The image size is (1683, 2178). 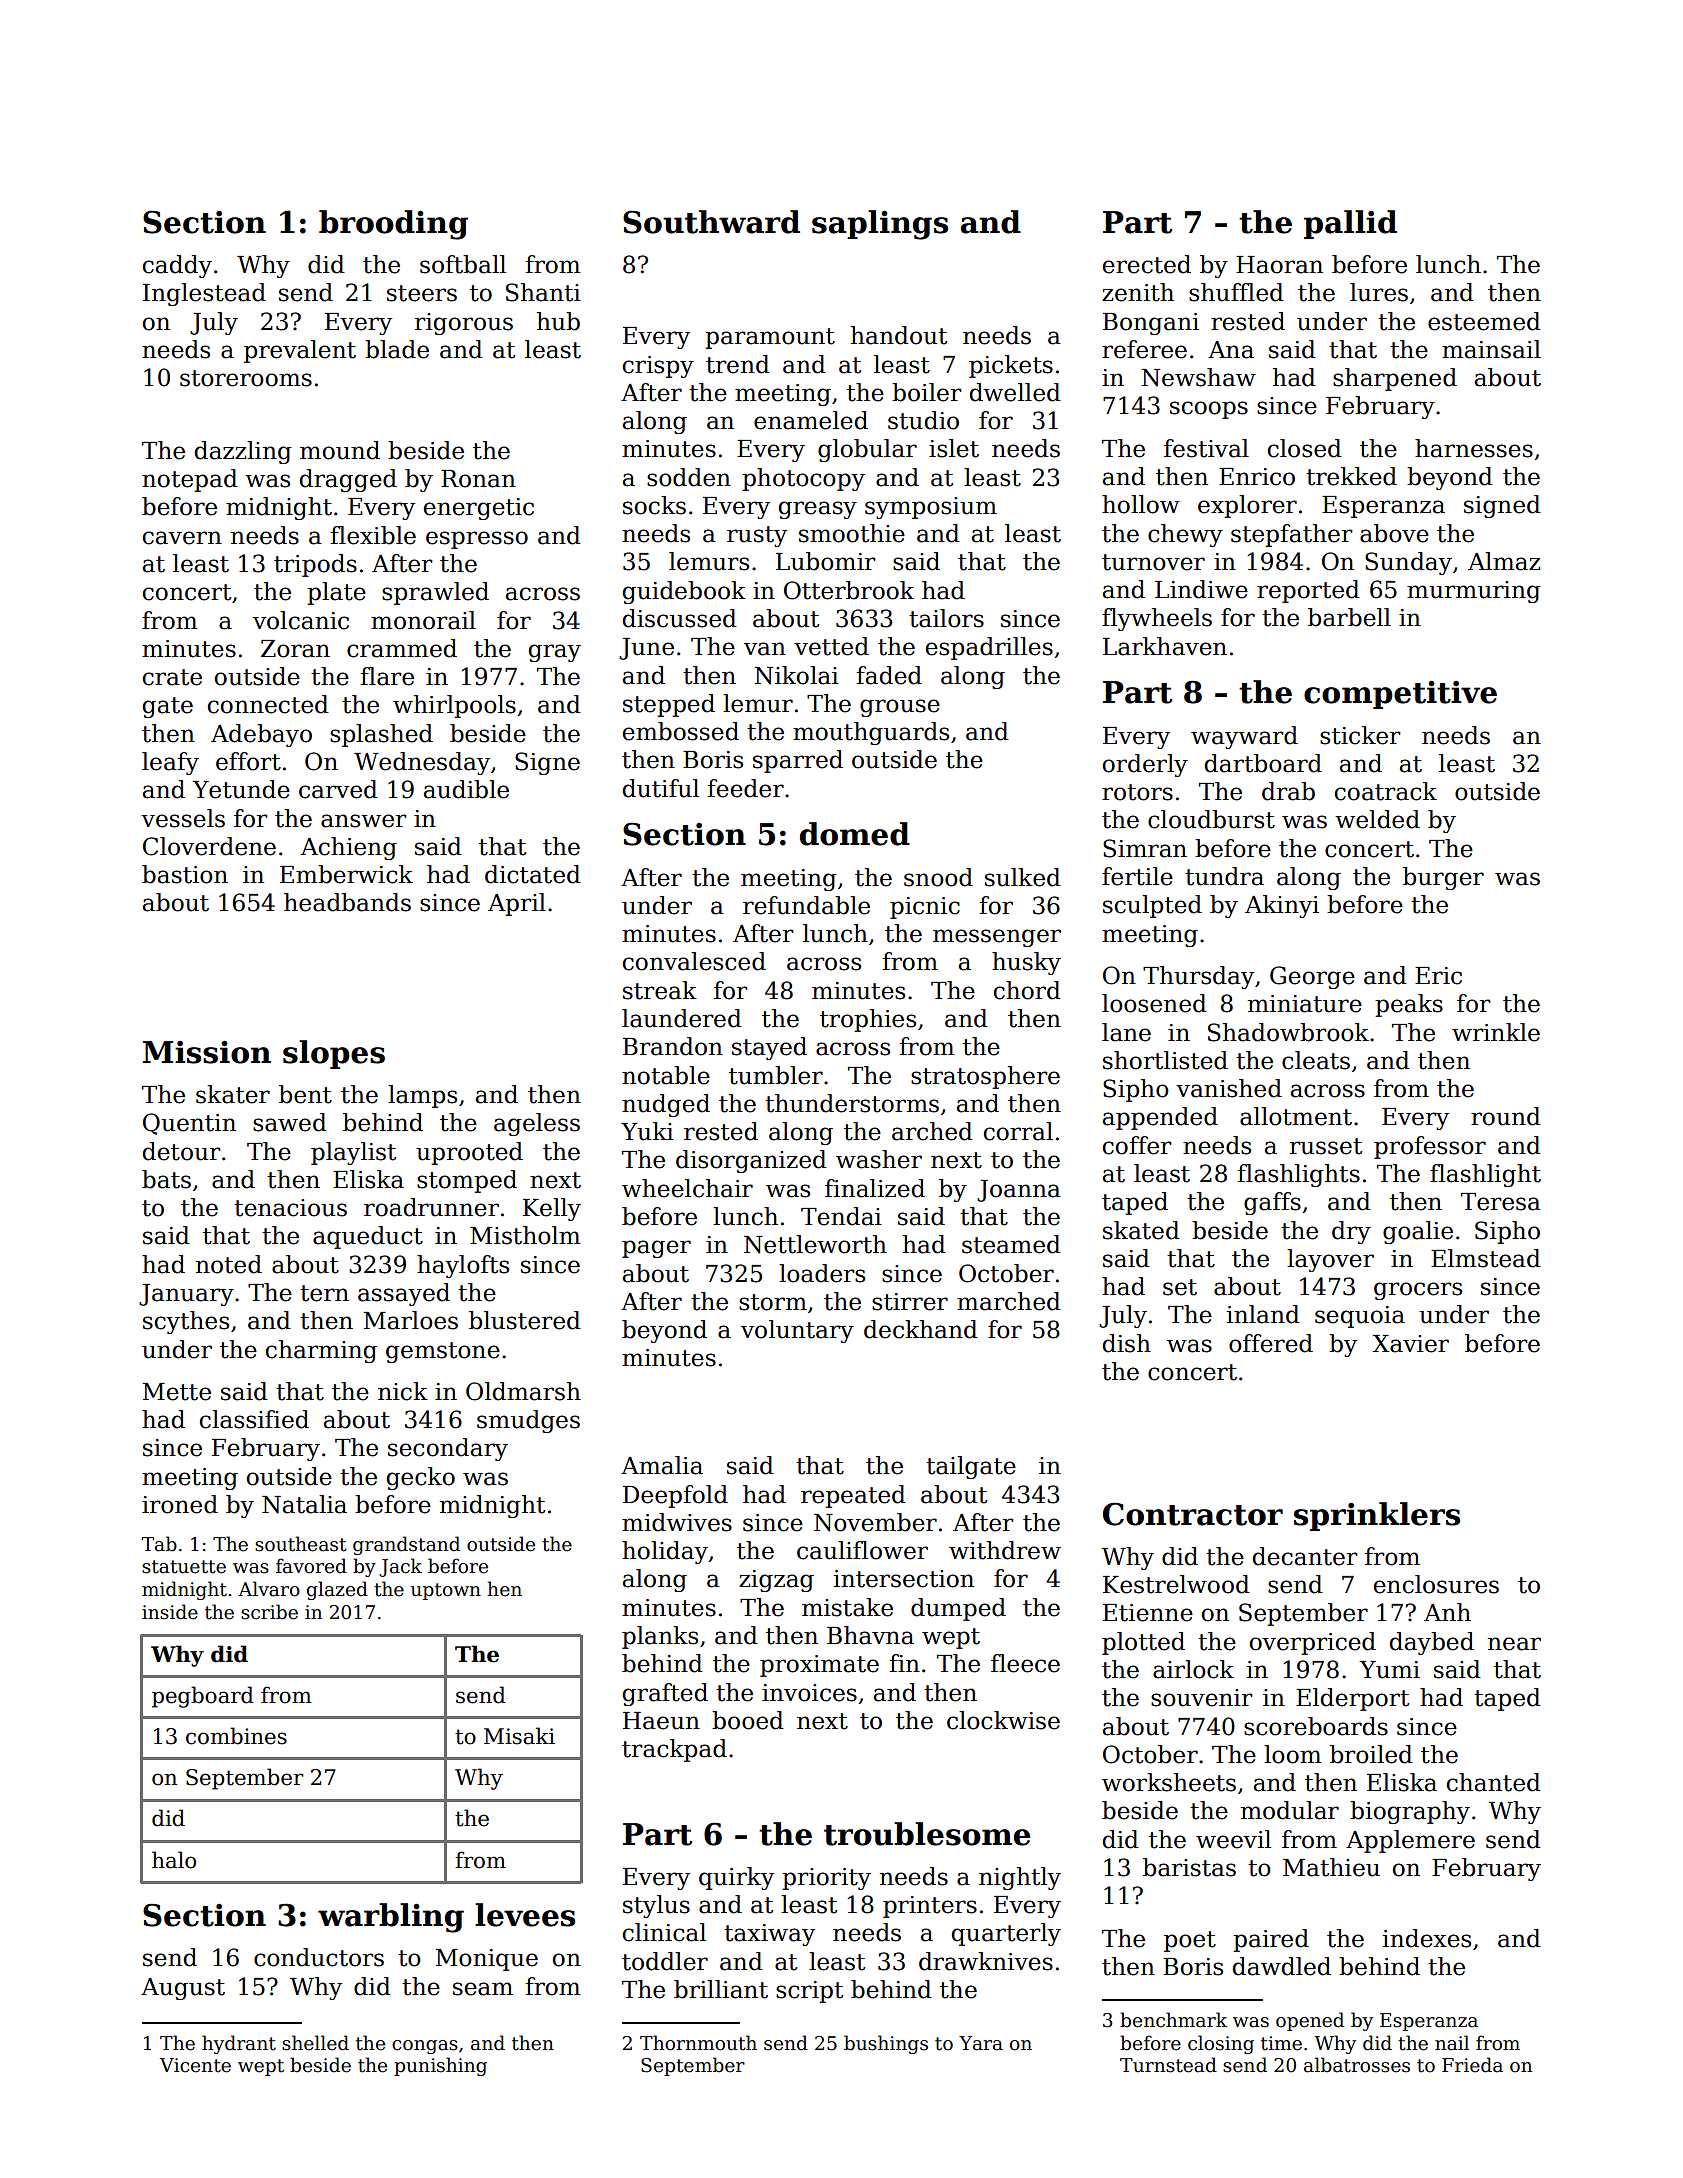 What do you see at coordinates (826, 1879) in the screenshot?
I see `priority` at bounding box center [826, 1879].
